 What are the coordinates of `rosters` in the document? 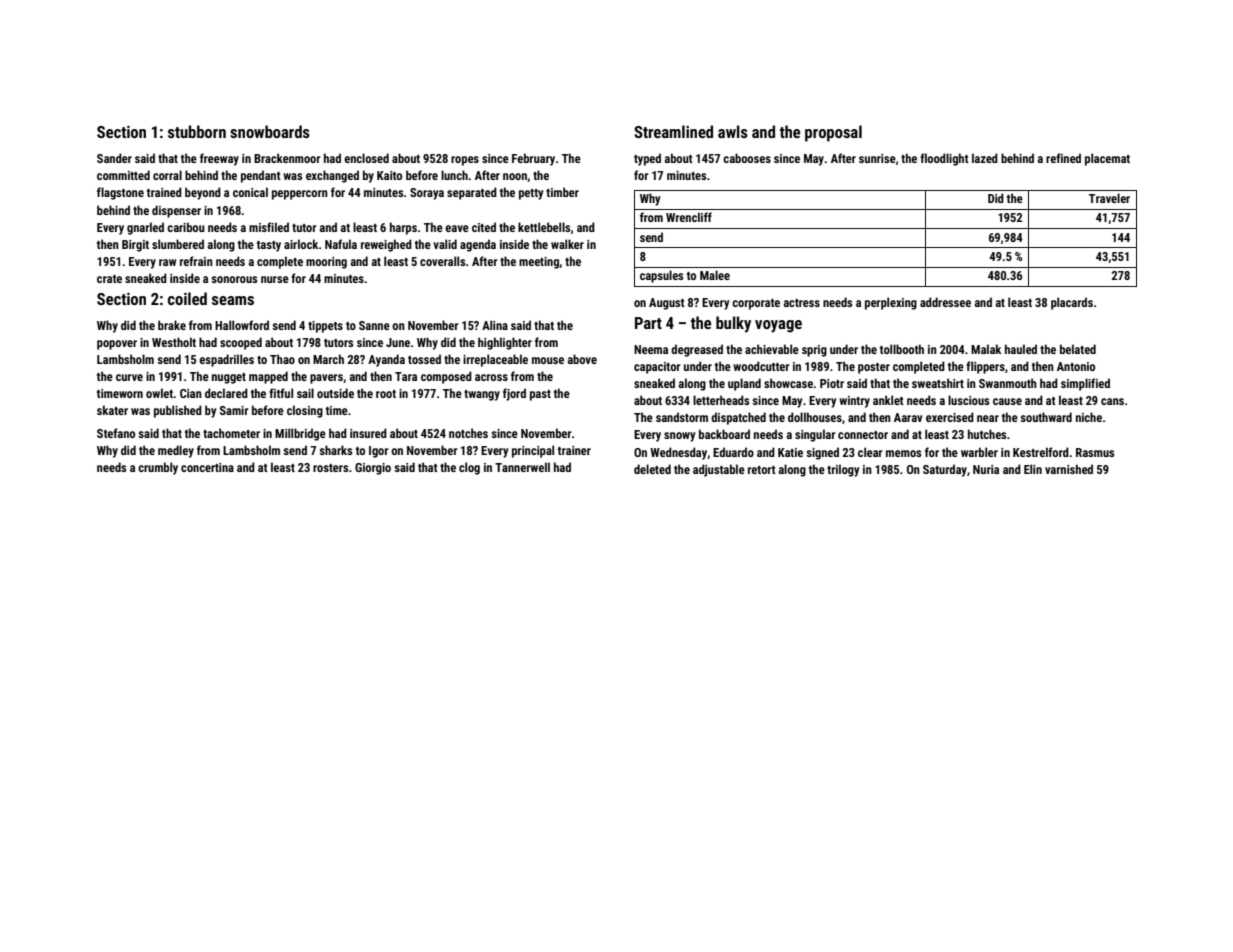 It's located at (330, 468).
